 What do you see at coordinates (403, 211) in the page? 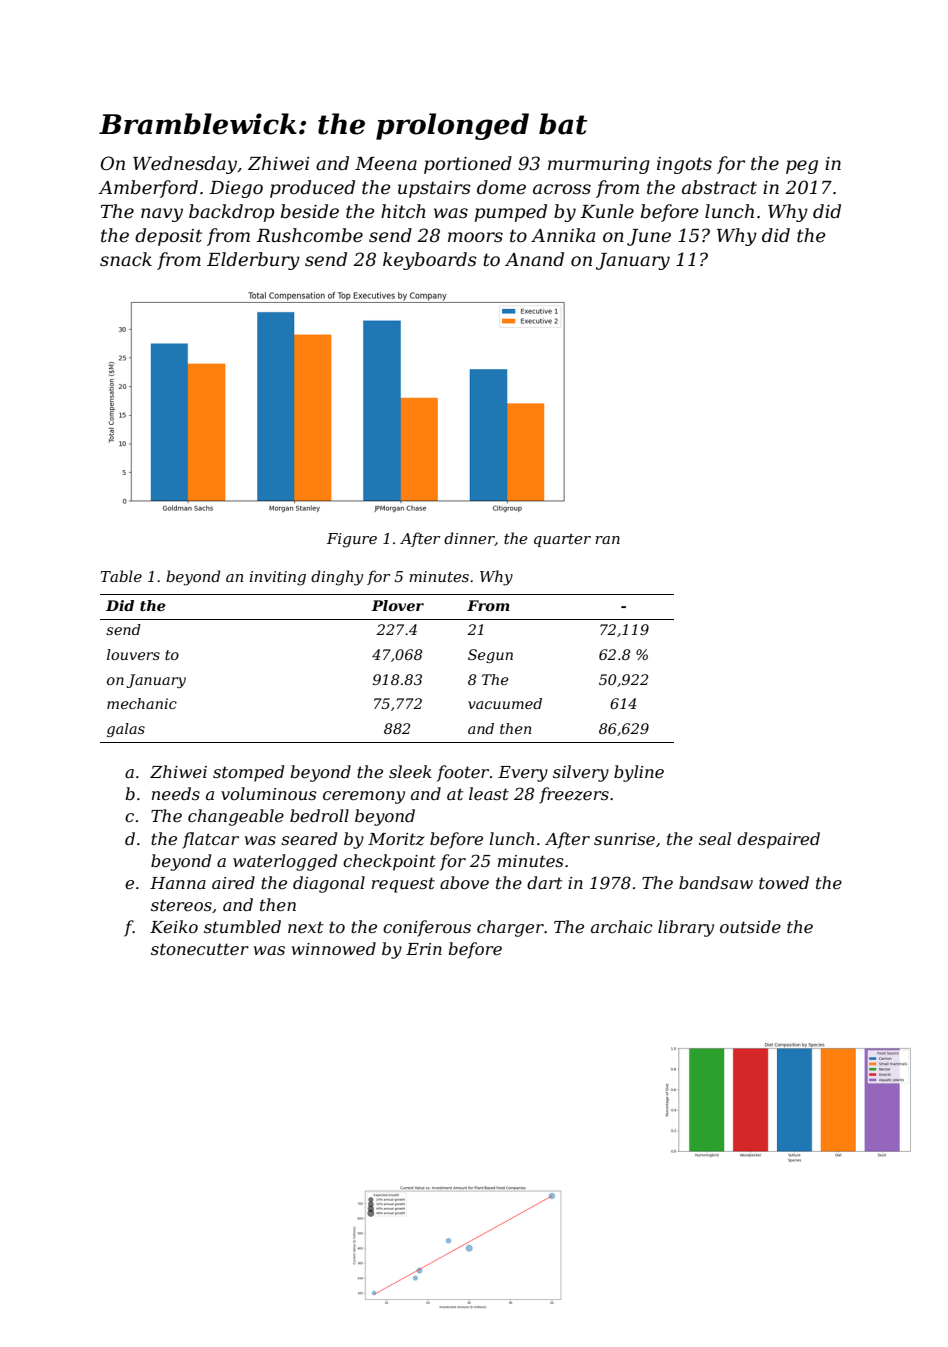
I see `hitch` at bounding box center [403, 211].
